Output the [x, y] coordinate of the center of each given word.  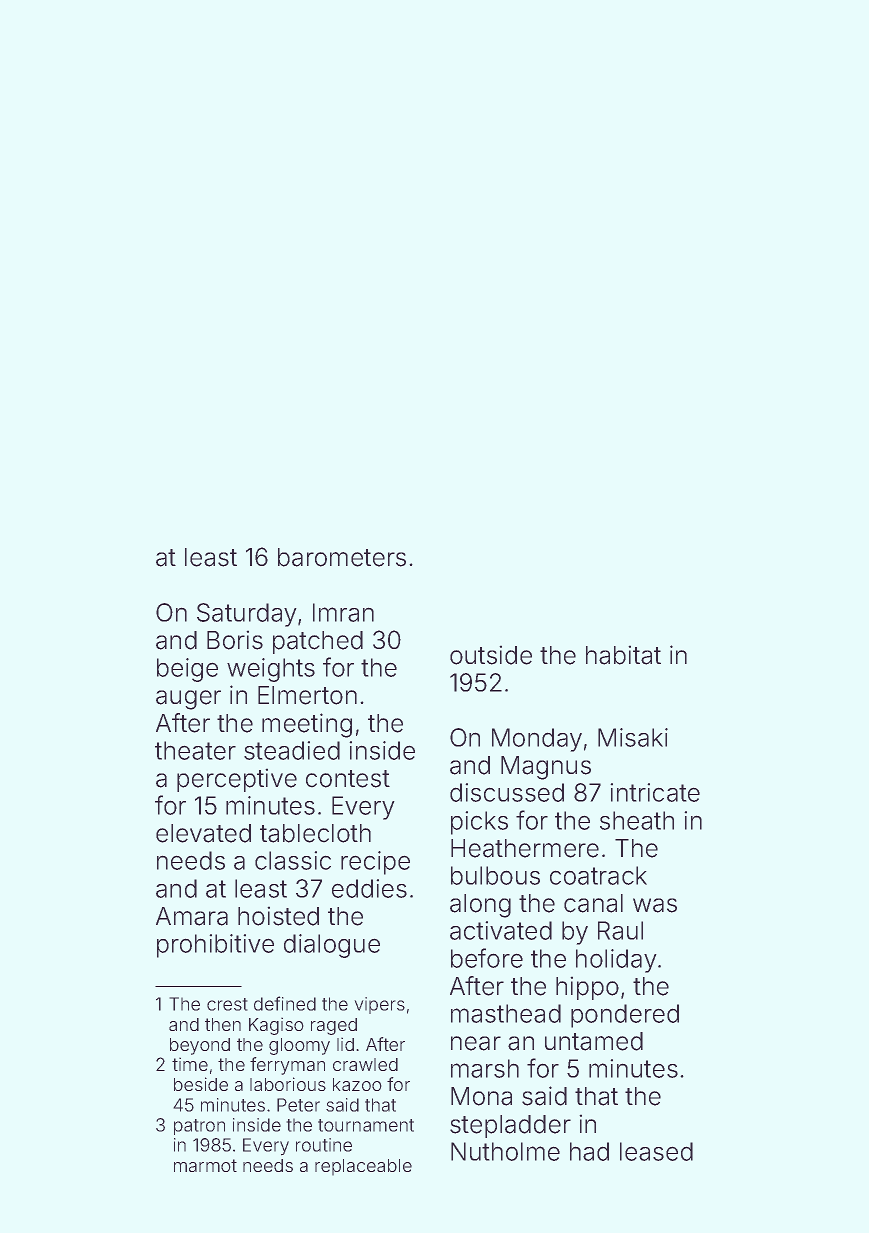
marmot [205, 1165]
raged [334, 1026]
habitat [623, 655]
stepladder [510, 1126]
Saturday [247, 615]
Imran [343, 612]
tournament [366, 1125]
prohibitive [215, 946]
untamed [594, 1041]
